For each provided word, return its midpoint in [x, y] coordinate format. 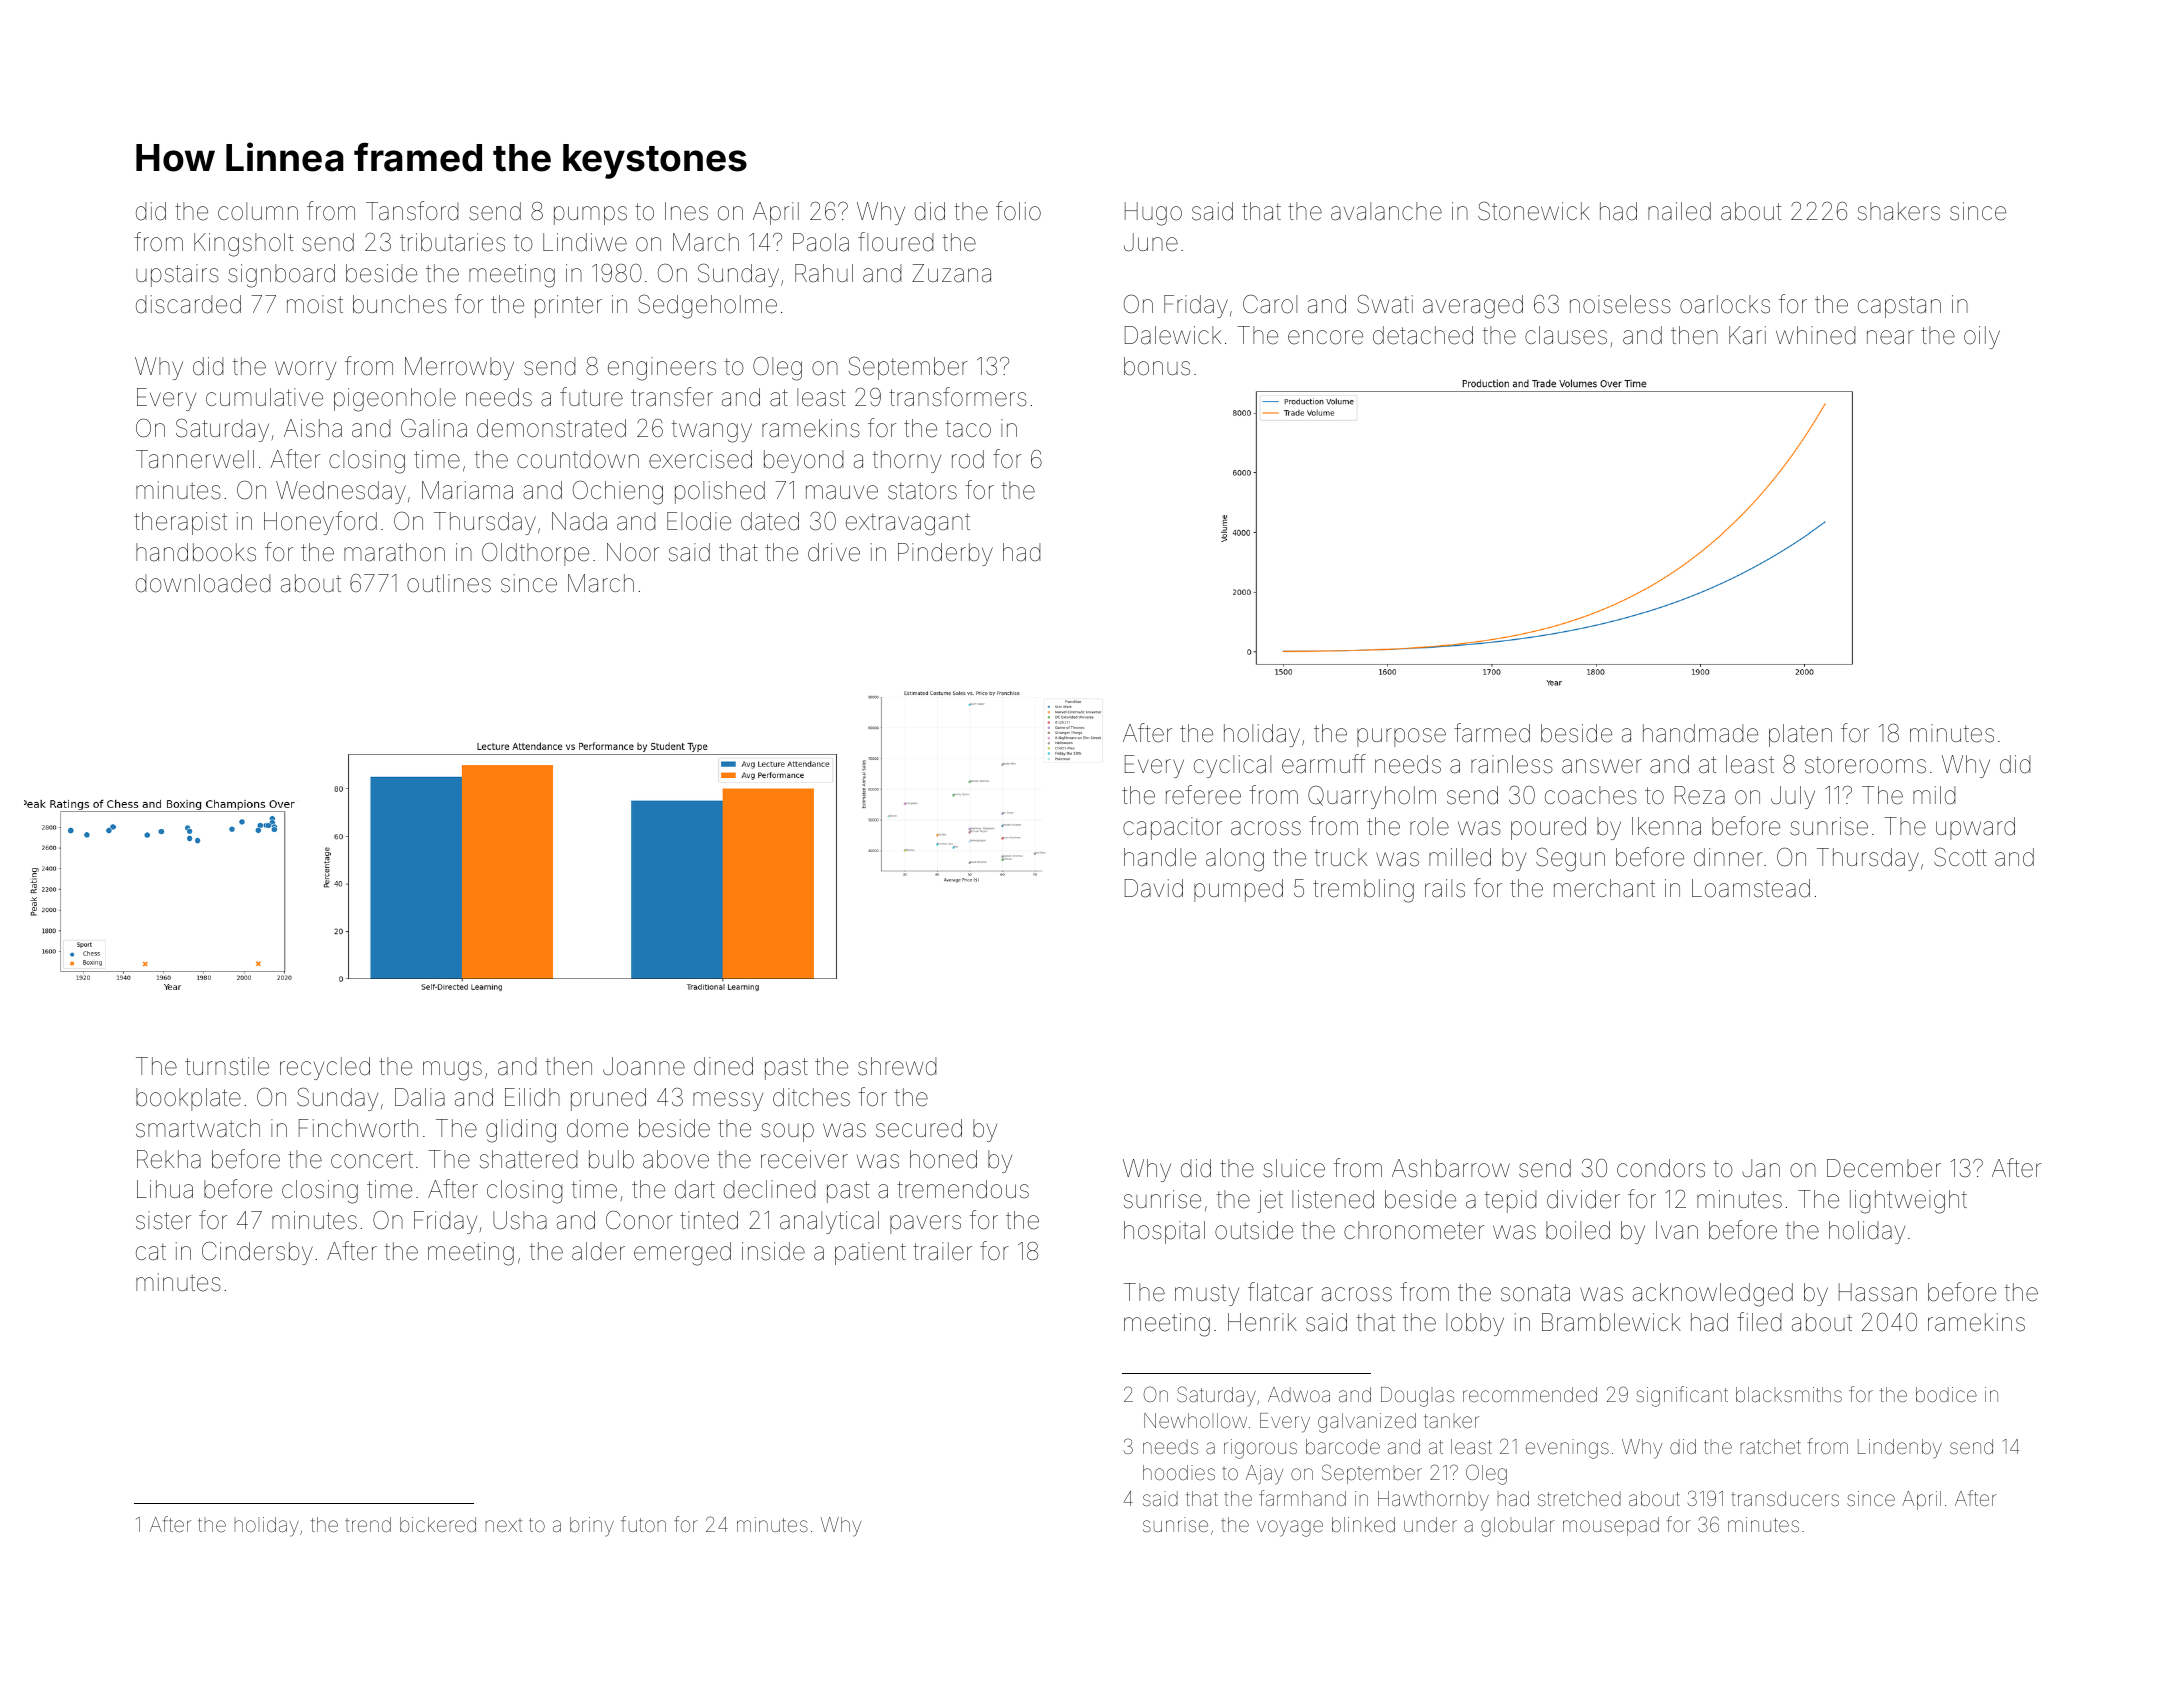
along [1235, 860]
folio [1018, 211]
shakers [1899, 211]
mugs [452, 1071]
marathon [394, 552]
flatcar [1280, 1292]
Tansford [412, 211]
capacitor [1172, 828]
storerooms [1865, 765]
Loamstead [1751, 888]
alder [598, 1251]
